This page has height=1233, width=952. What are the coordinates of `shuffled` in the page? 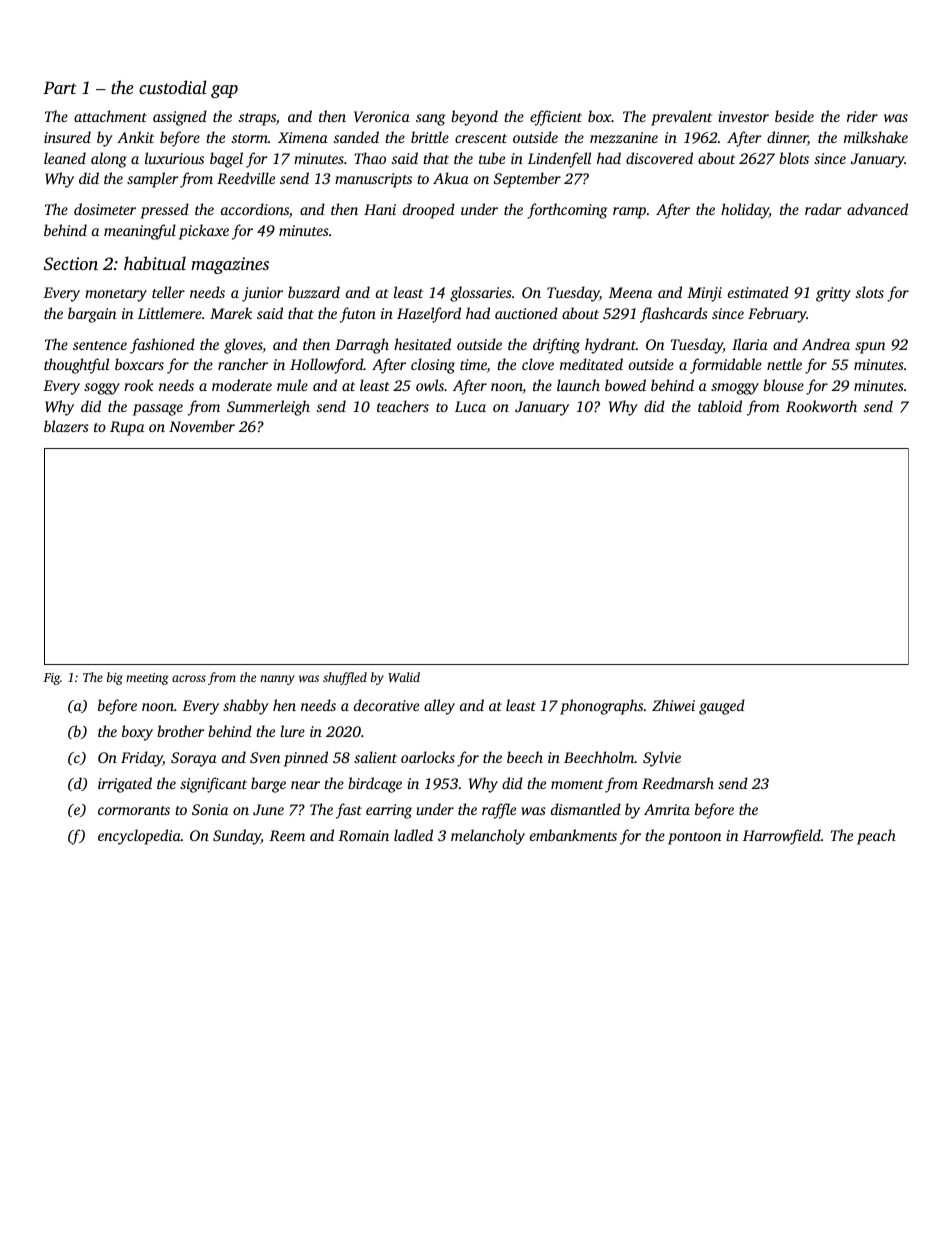 It's located at (345, 678).
